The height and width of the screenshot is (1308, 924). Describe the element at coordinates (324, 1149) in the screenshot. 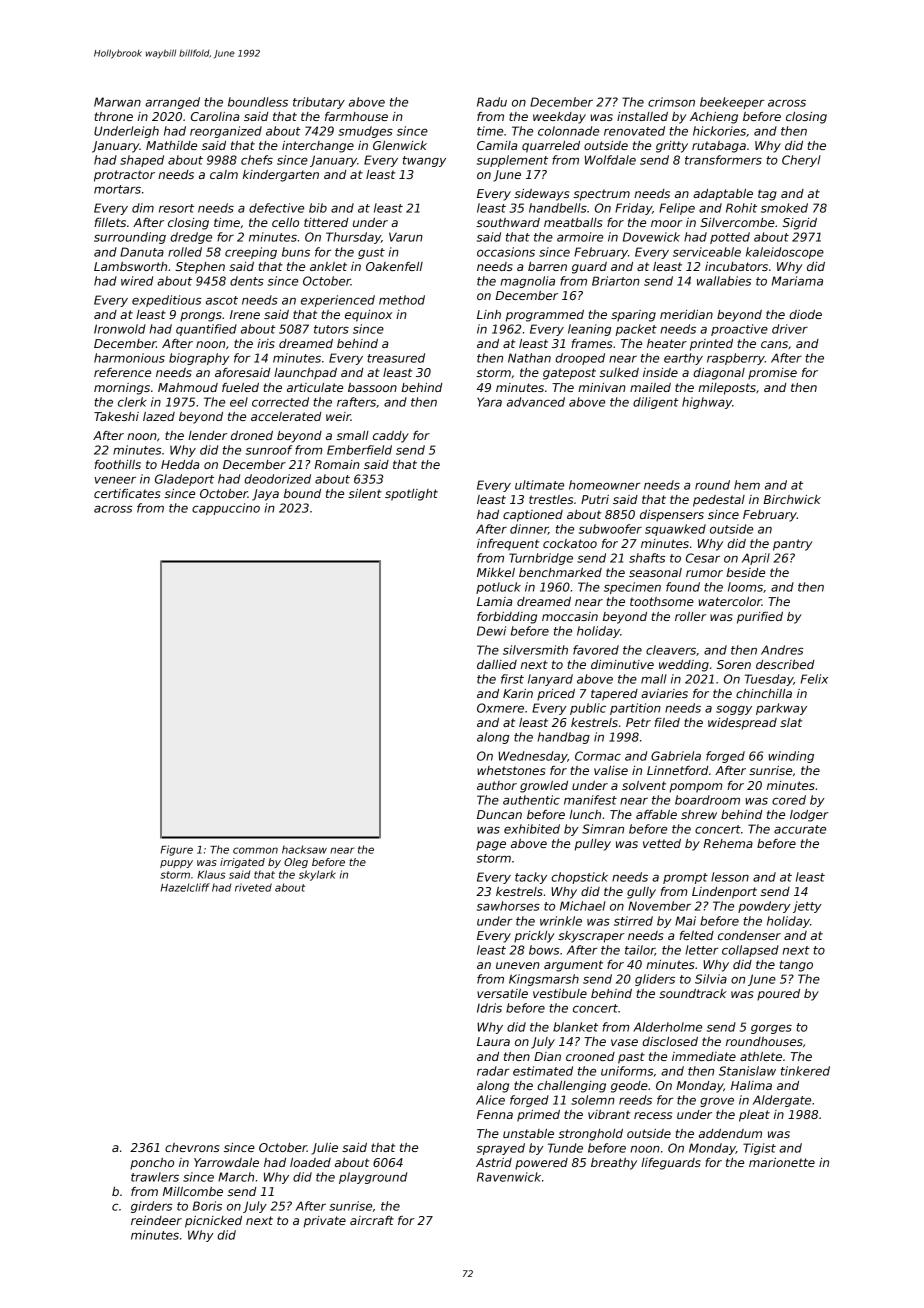

I see `Julie` at that location.
